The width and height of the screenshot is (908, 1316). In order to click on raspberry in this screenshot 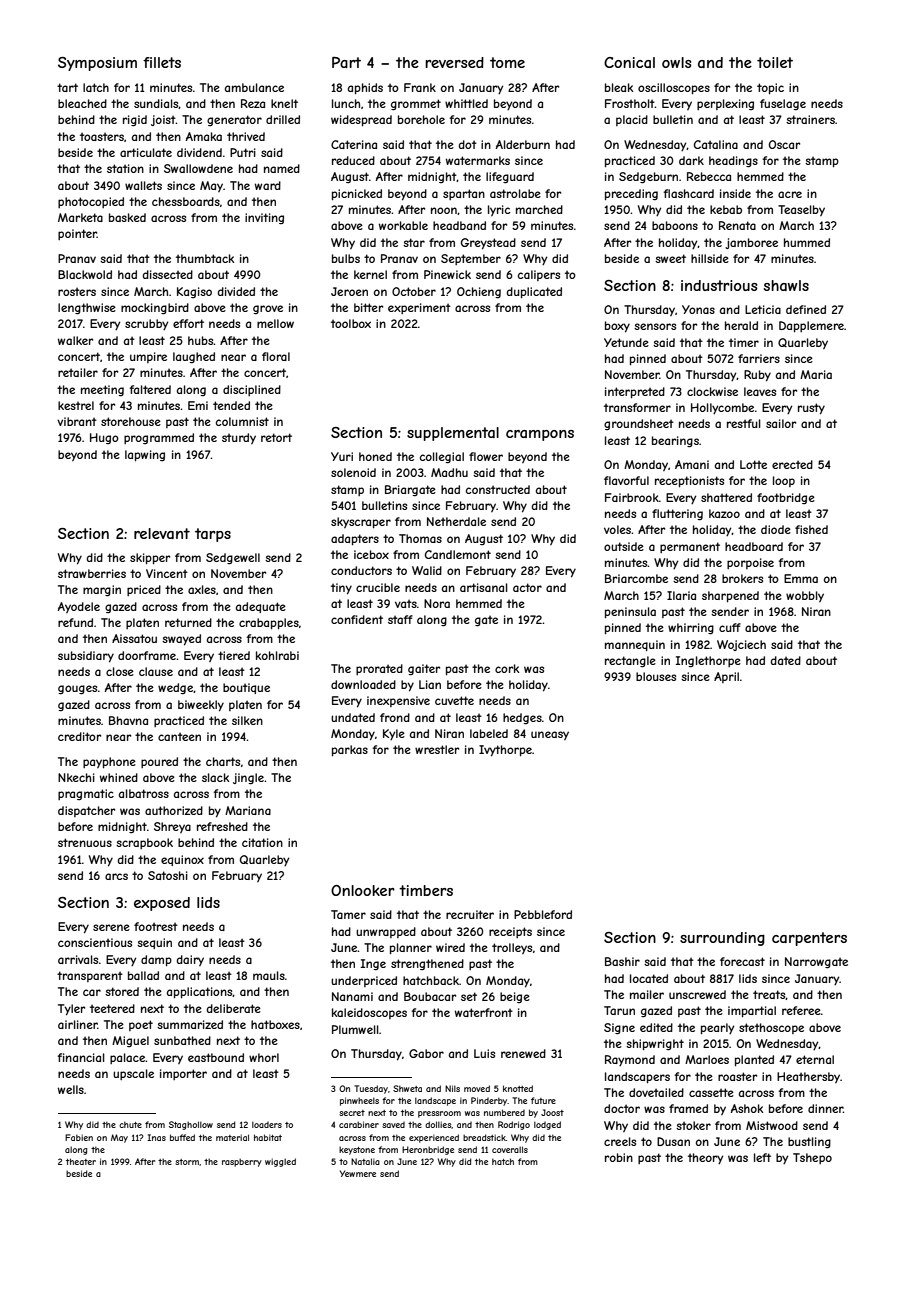, I will do `click(242, 1162)`.
